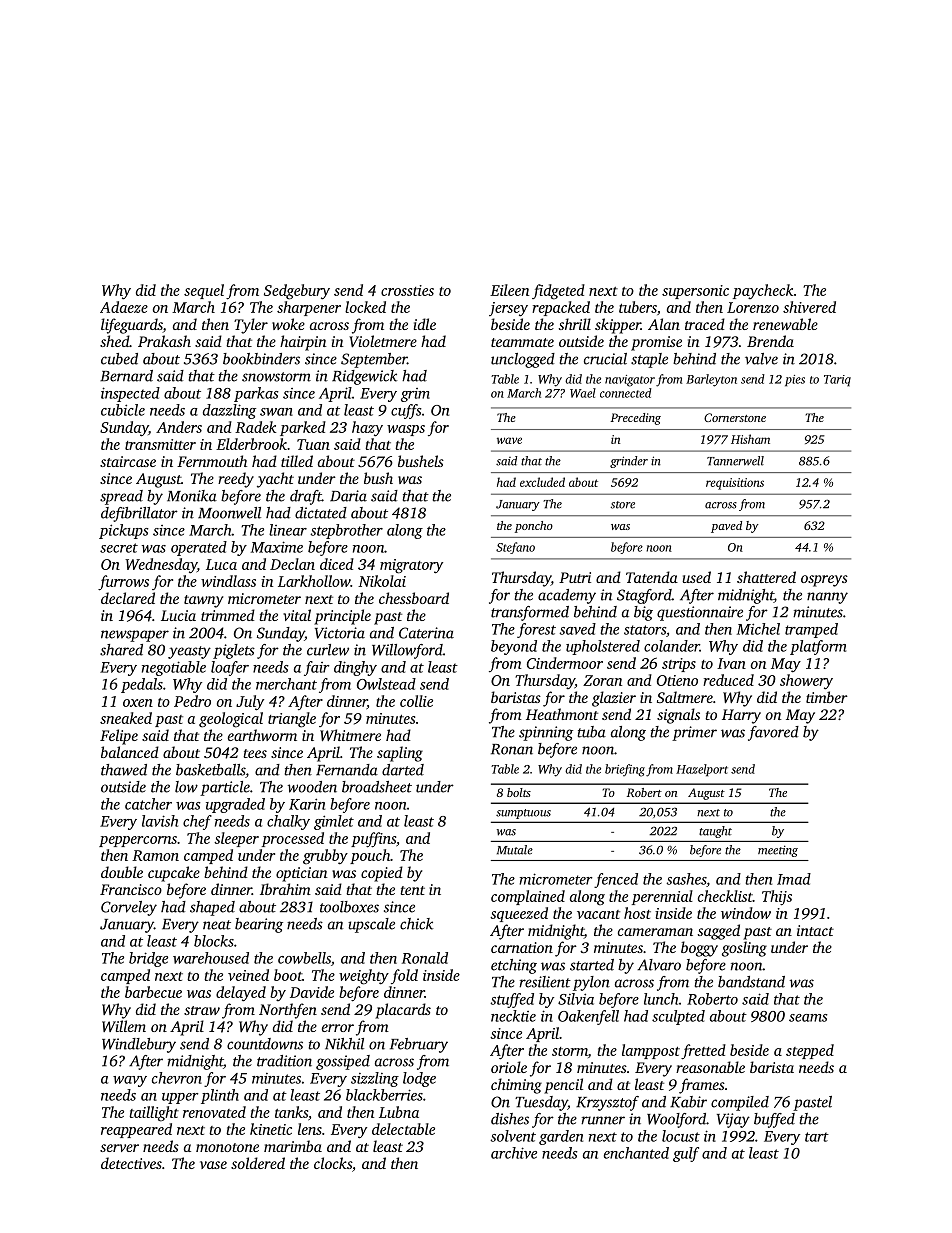 The width and height of the image is (952, 1233). What do you see at coordinates (514, 1153) in the image?
I see `archive` at bounding box center [514, 1153].
